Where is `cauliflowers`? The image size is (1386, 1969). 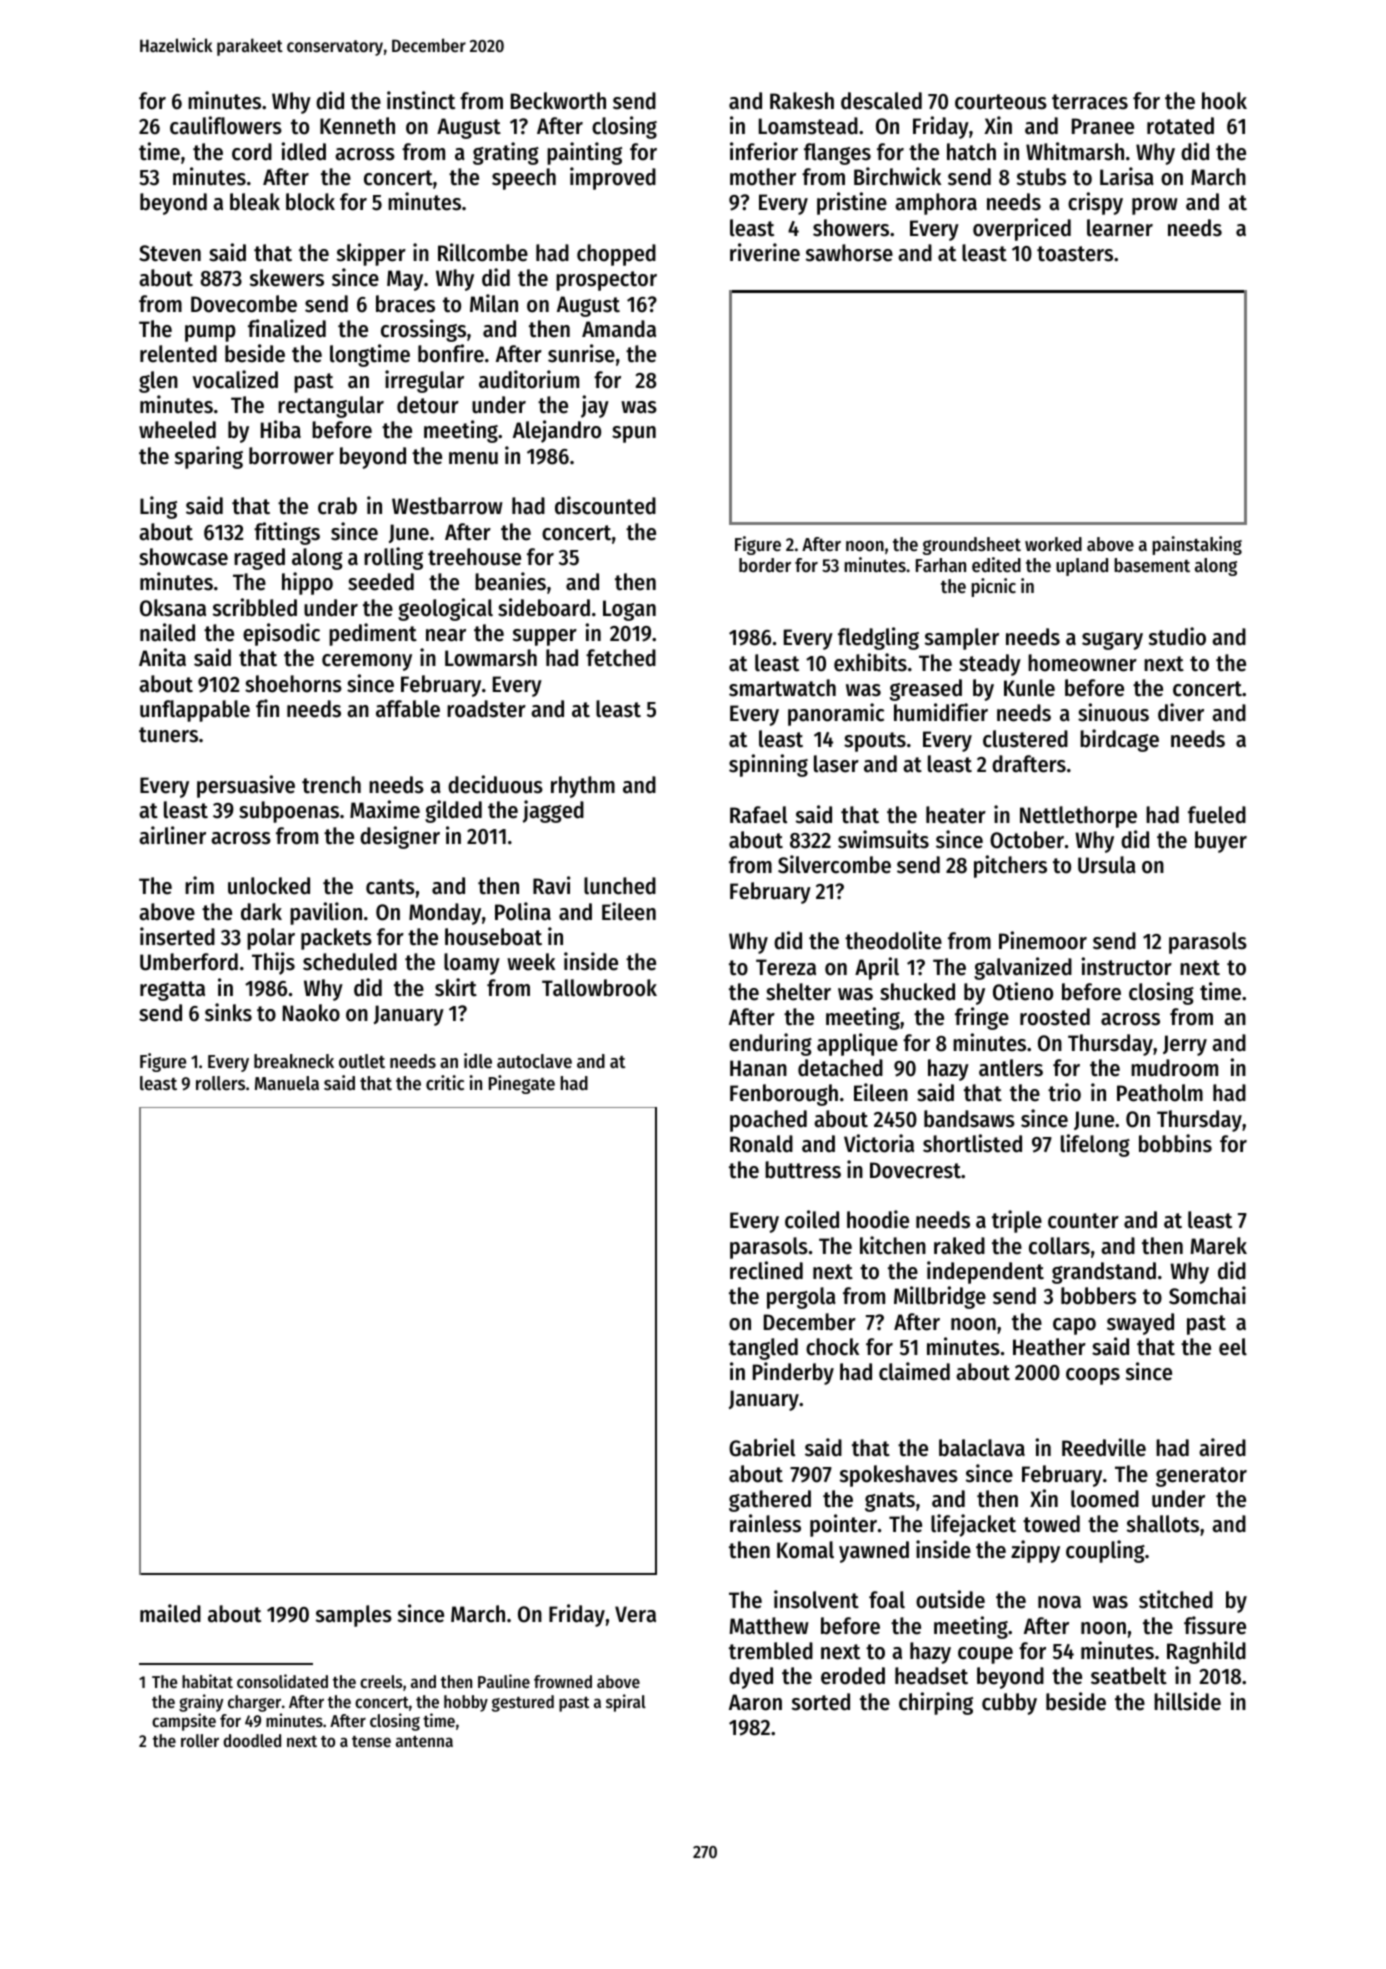
cauliflowers is located at coordinates (226, 125).
